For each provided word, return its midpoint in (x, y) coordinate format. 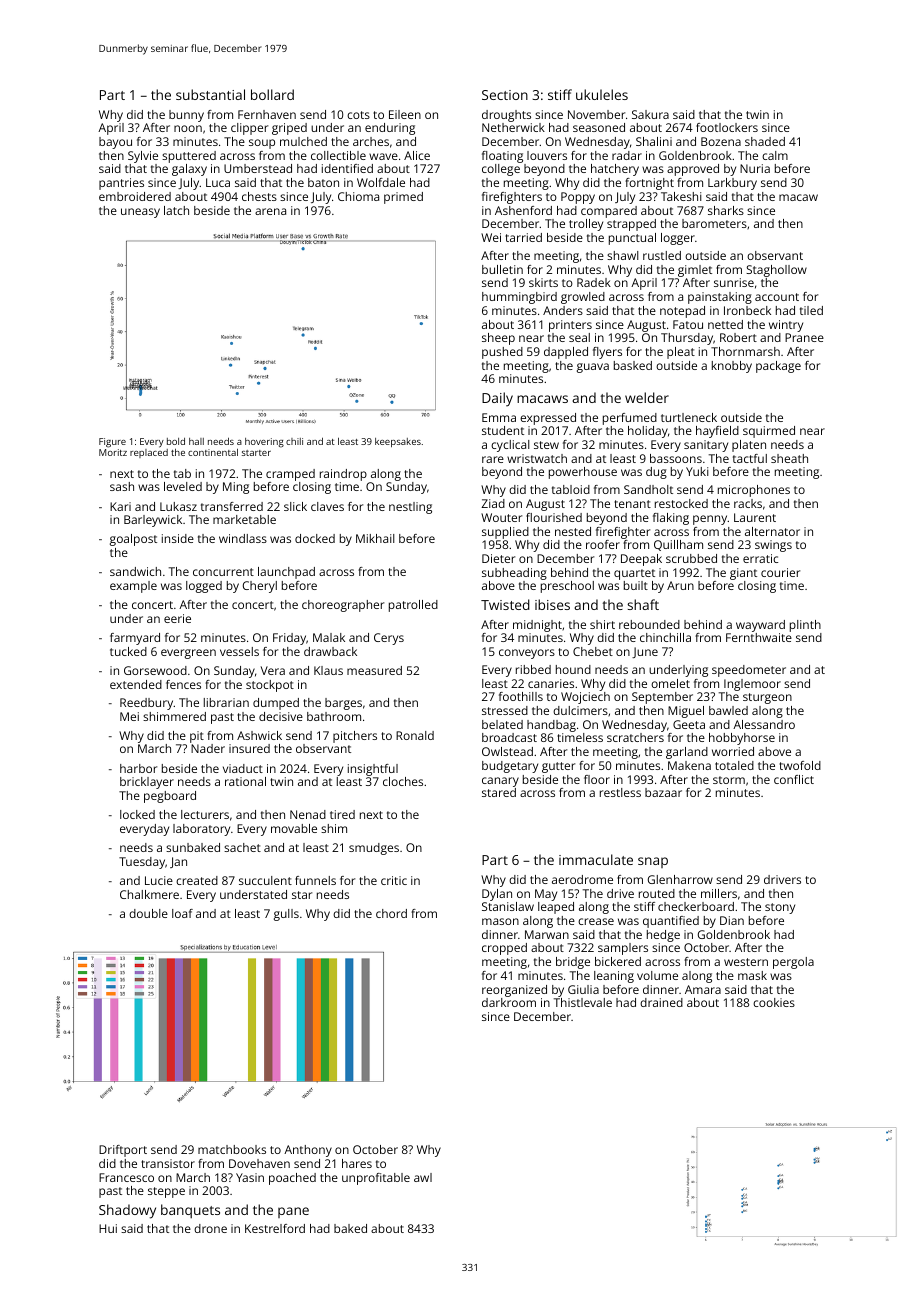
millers (719, 893)
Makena (689, 765)
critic (394, 880)
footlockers (727, 127)
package (778, 367)
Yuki (697, 471)
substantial (210, 94)
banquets (190, 1211)
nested (573, 531)
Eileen (405, 114)
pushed (502, 353)
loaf (182, 913)
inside (178, 538)
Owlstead (507, 751)
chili (294, 441)
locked (137, 814)
